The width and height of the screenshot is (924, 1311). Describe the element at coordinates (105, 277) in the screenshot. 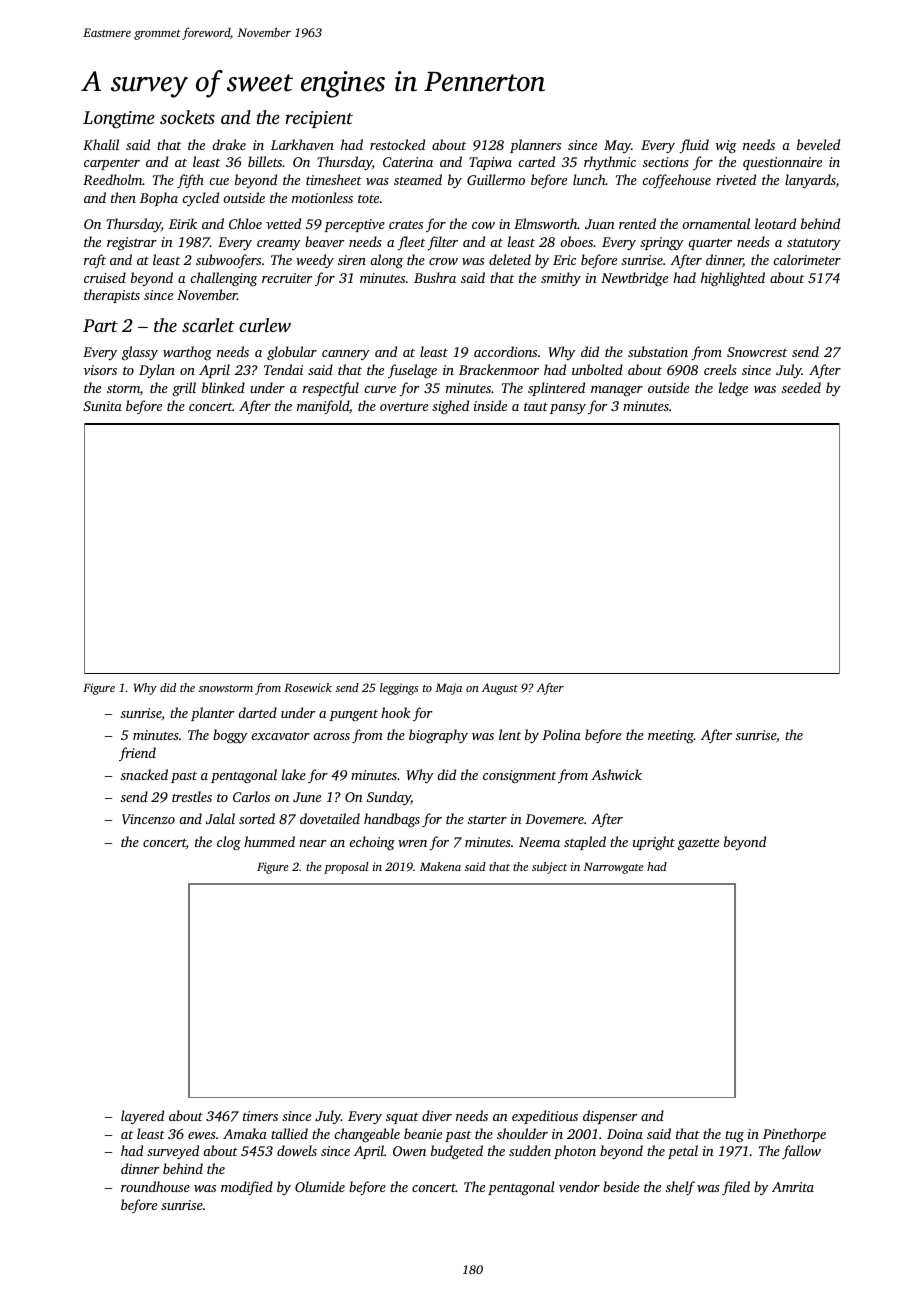

I see `cruised` at that location.
